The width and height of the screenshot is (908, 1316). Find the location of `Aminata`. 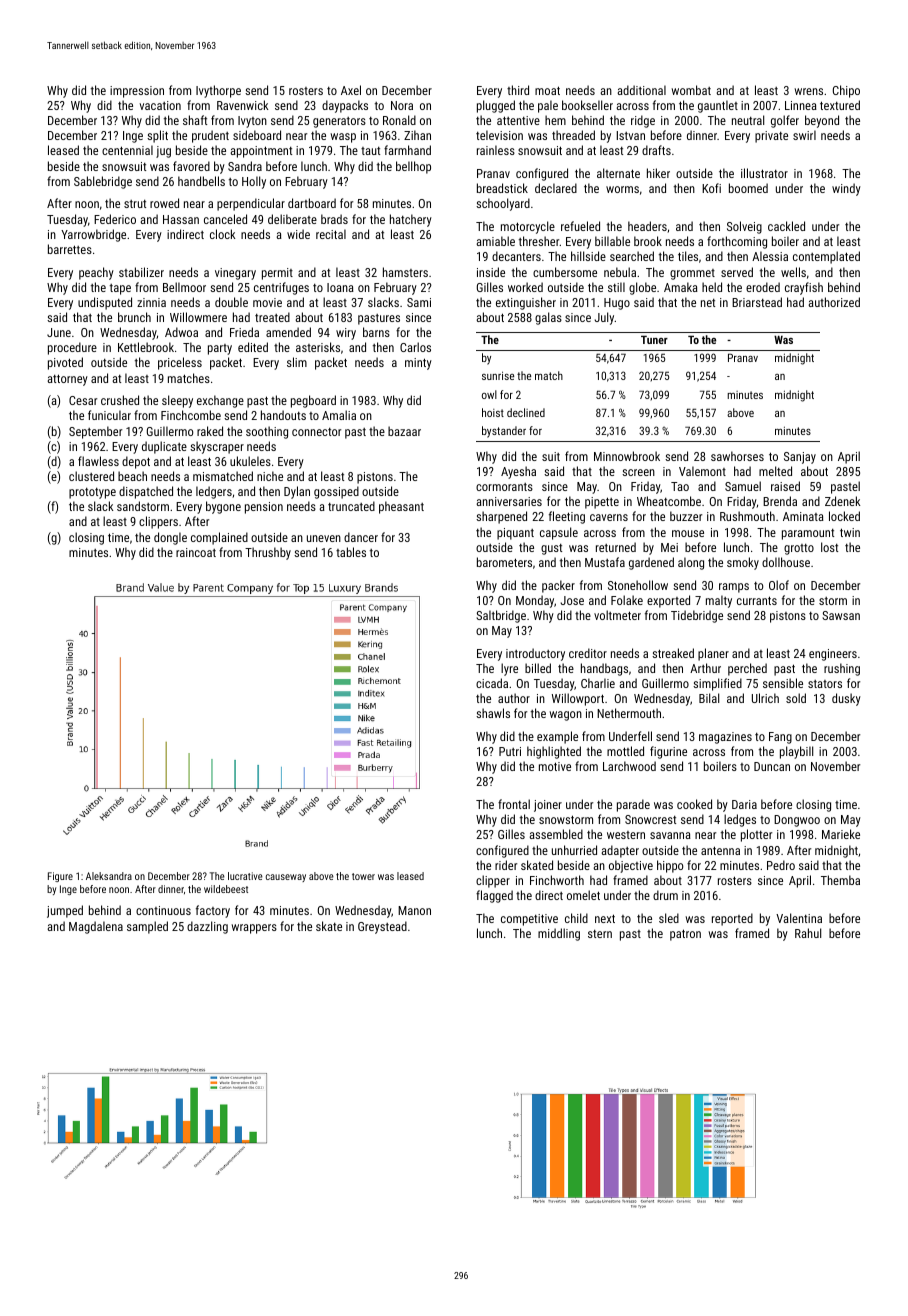

Aminata is located at coordinates (803, 516).
